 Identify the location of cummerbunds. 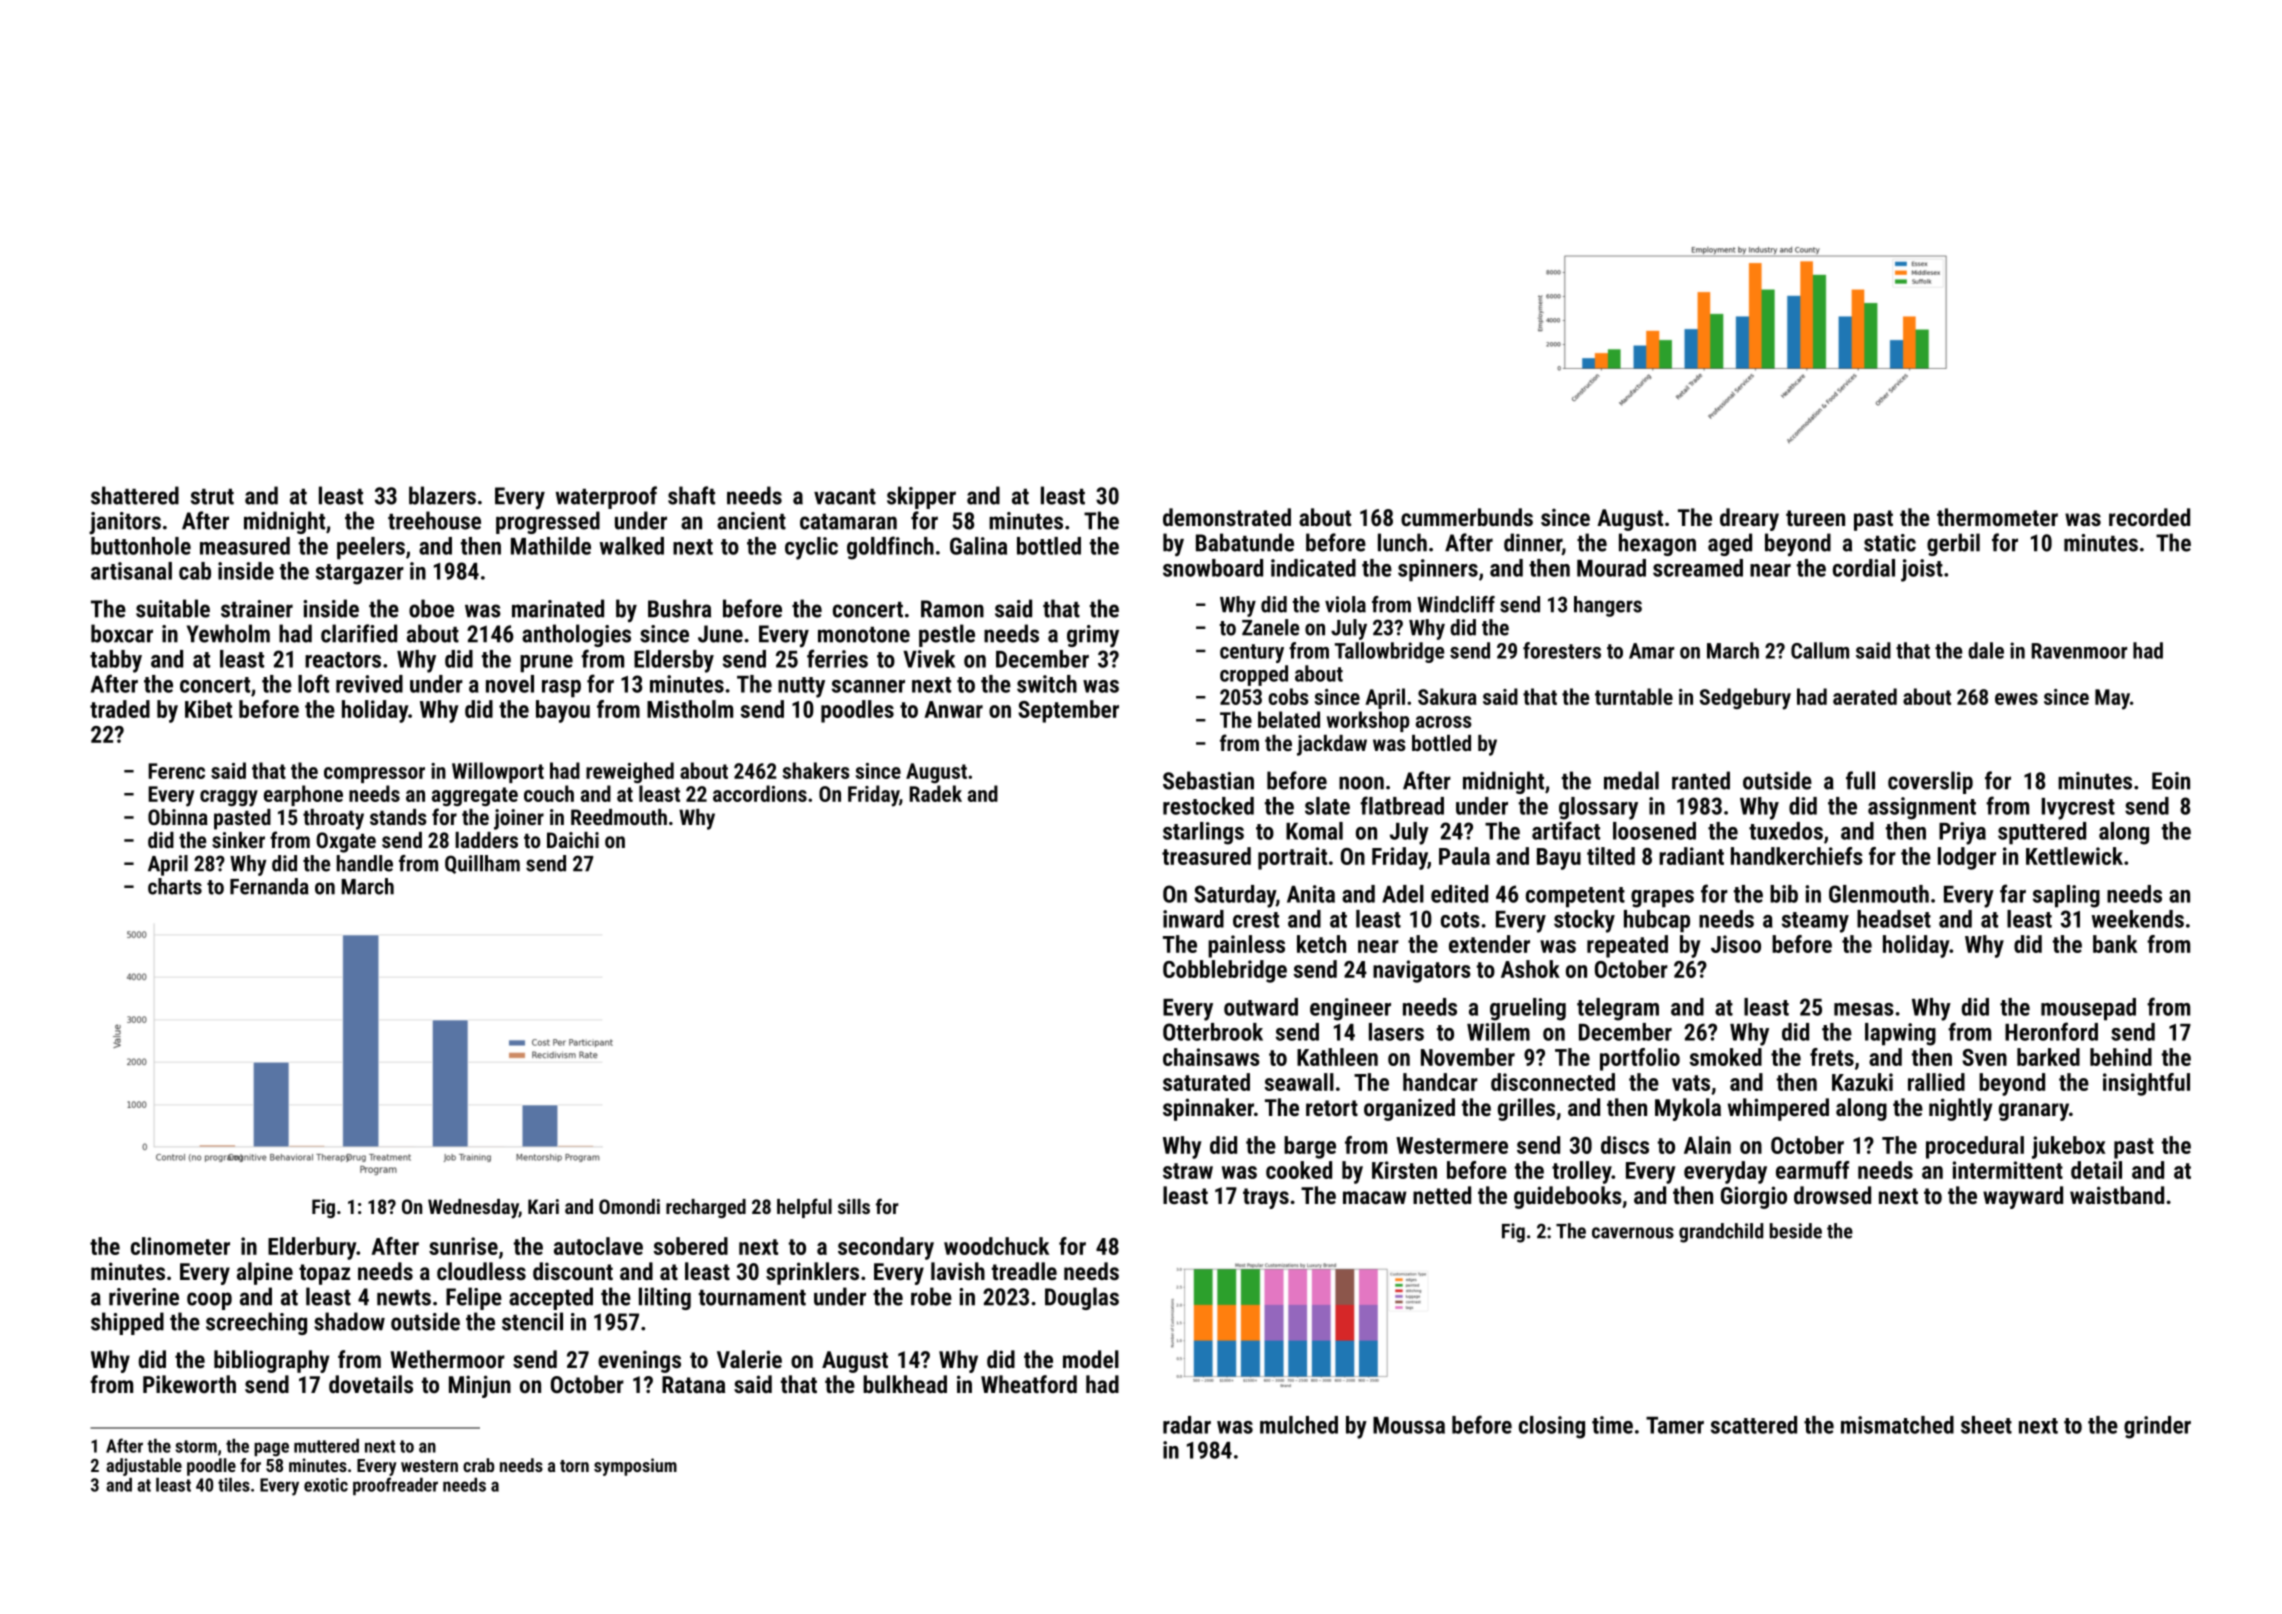
(1467, 517).
